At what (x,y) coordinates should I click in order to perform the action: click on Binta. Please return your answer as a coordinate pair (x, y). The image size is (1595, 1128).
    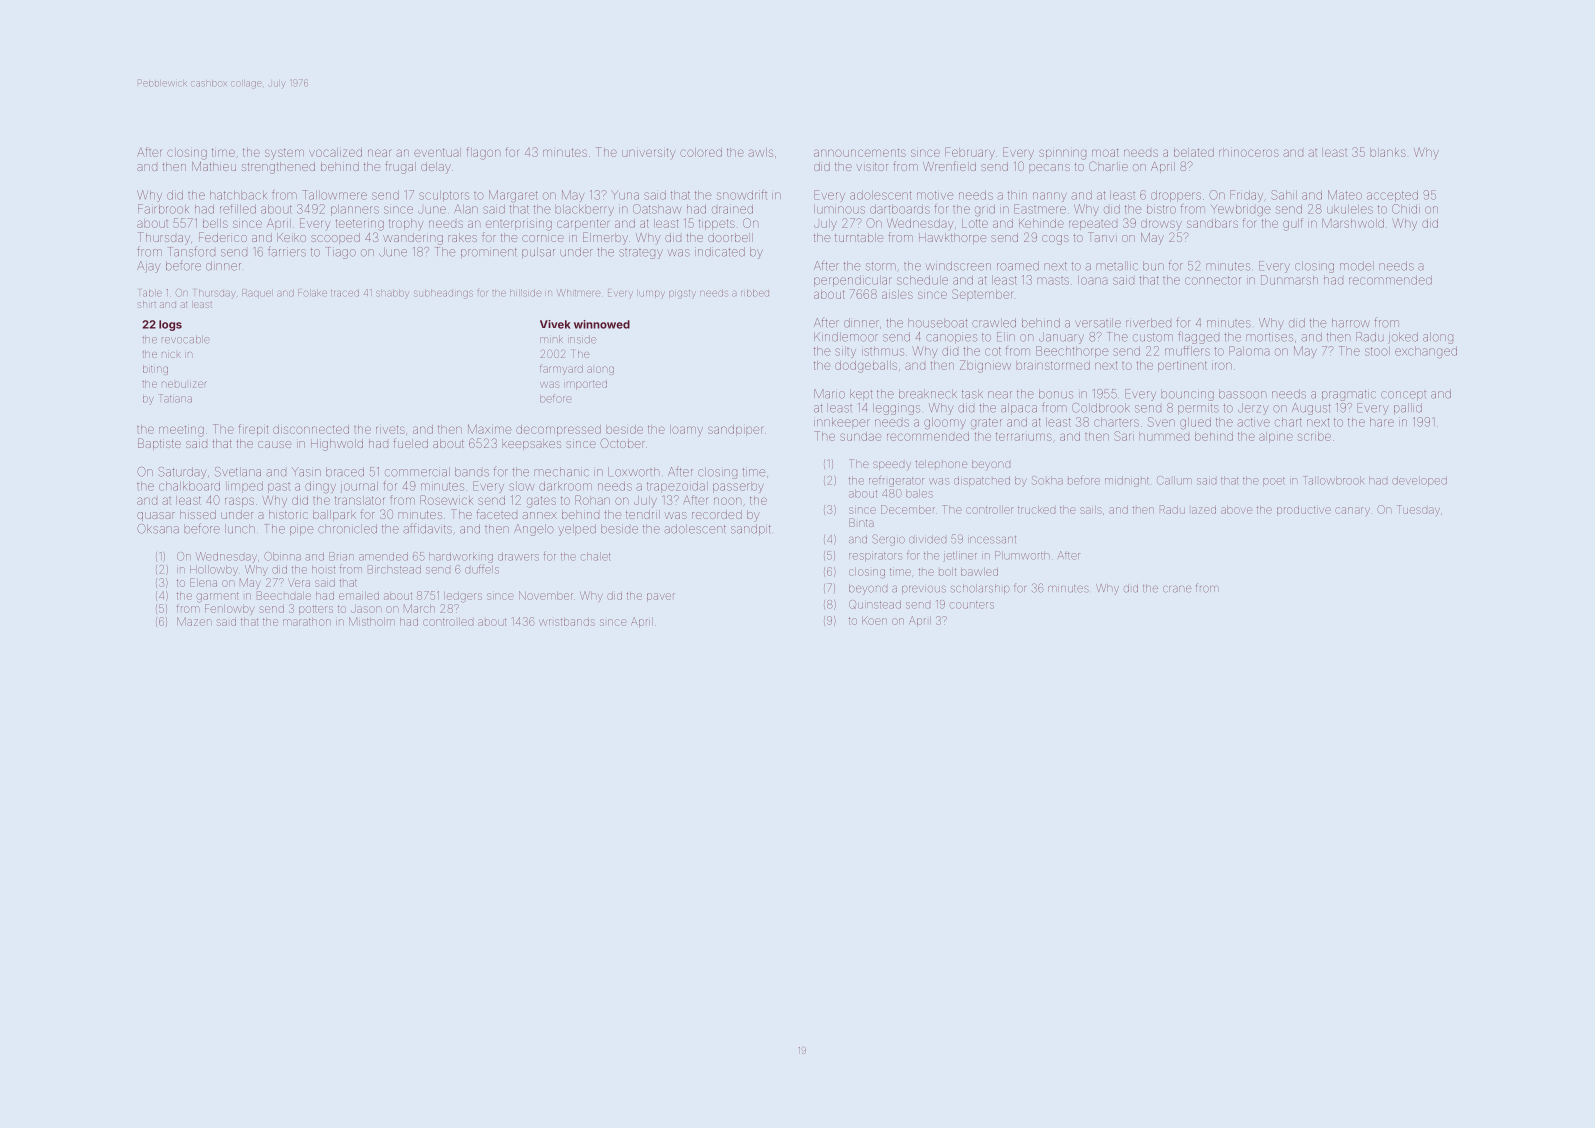
    Looking at the image, I should click on (861, 522).
